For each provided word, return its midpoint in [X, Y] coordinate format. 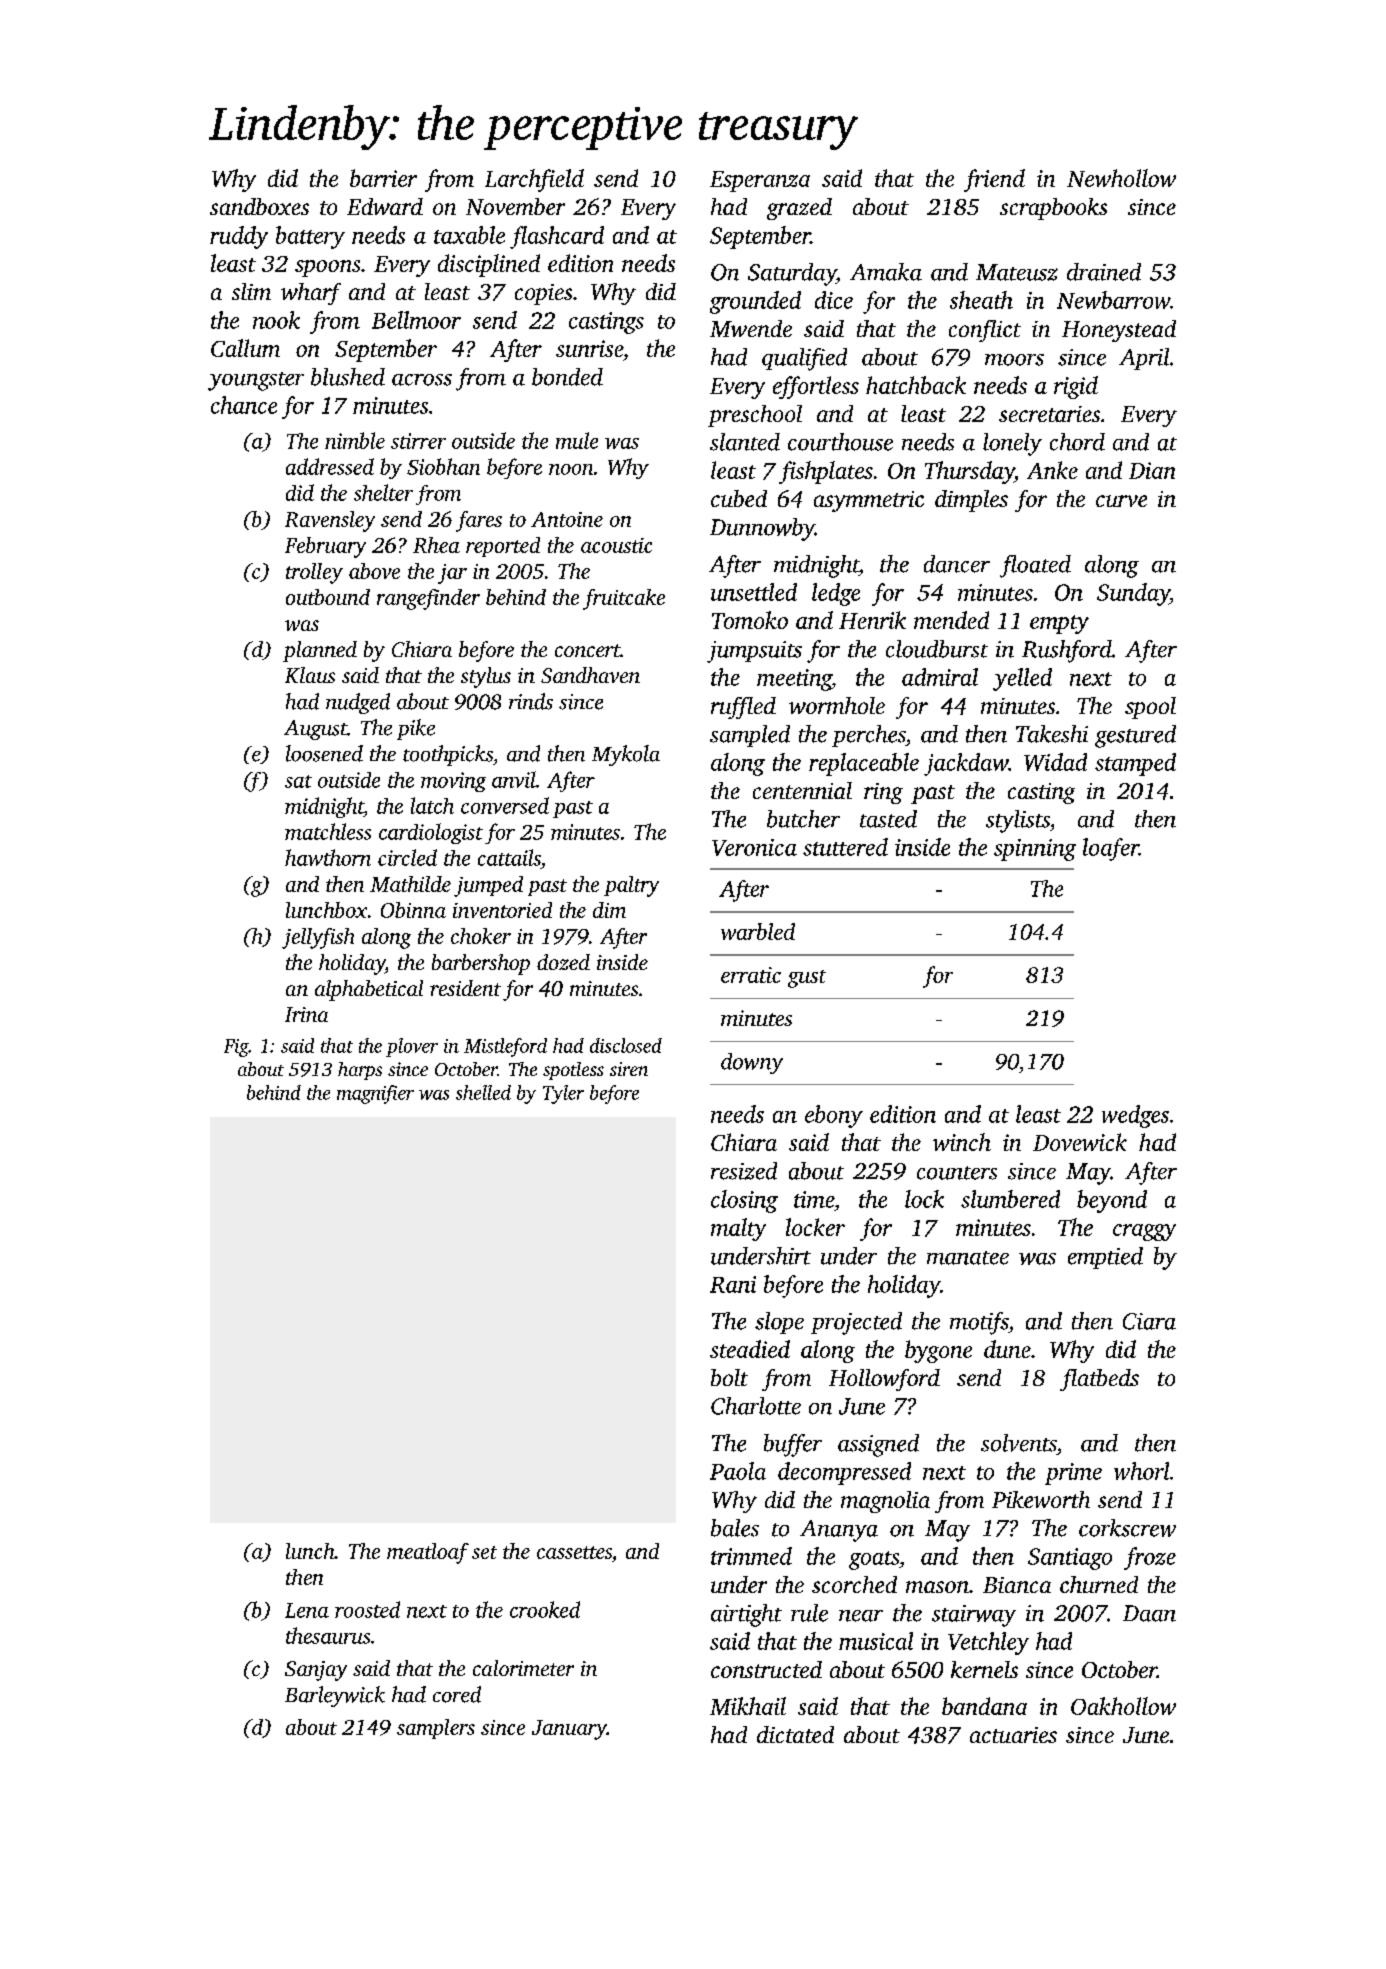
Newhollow [1121, 178]
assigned [878, 1445]
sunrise [589, 348]
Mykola [626, 755]
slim [251, 291]
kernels [984, 1669]
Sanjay [316, 1671]
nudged [358, 703]
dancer [957, 564]
